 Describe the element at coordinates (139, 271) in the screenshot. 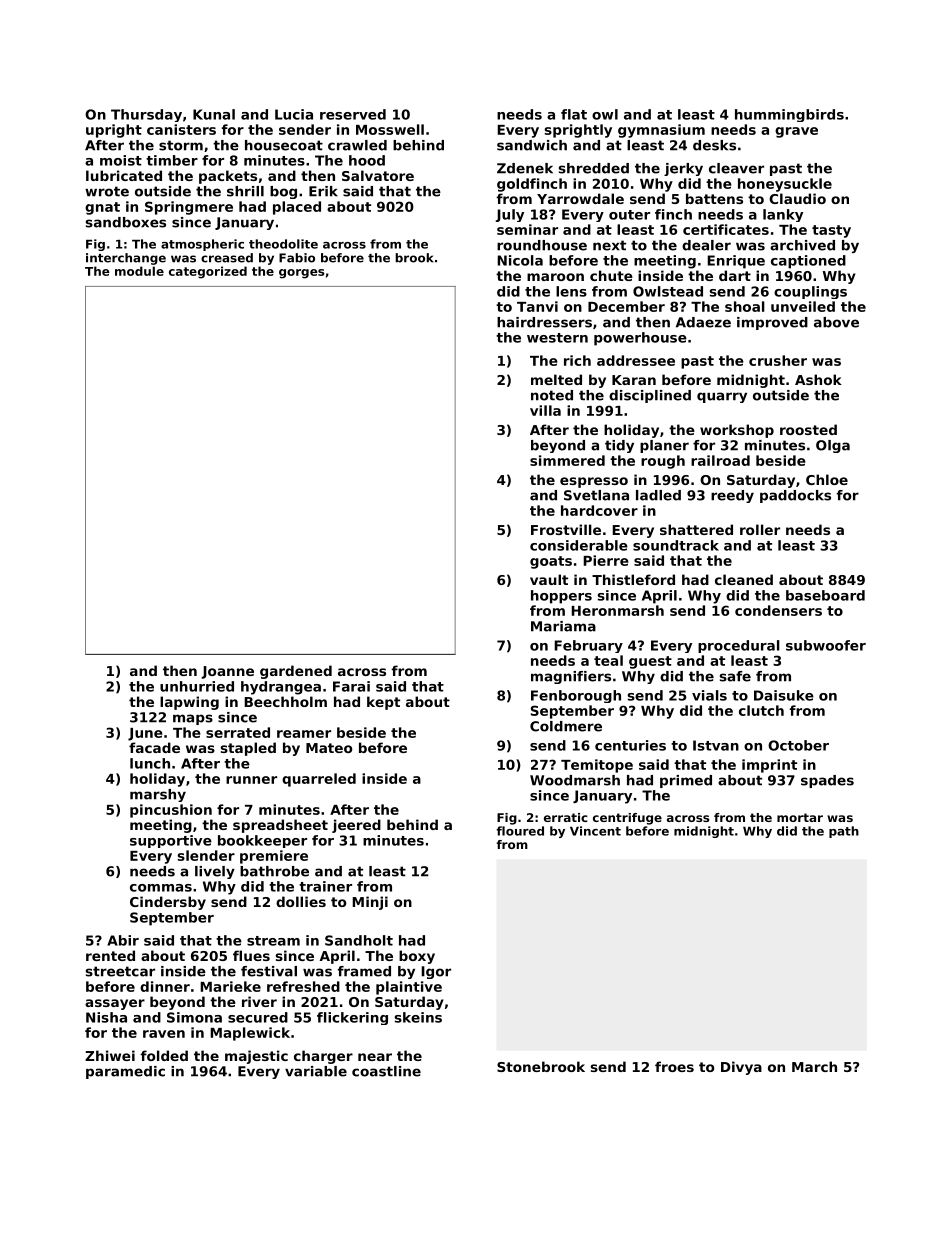

I see `module` at that location.
